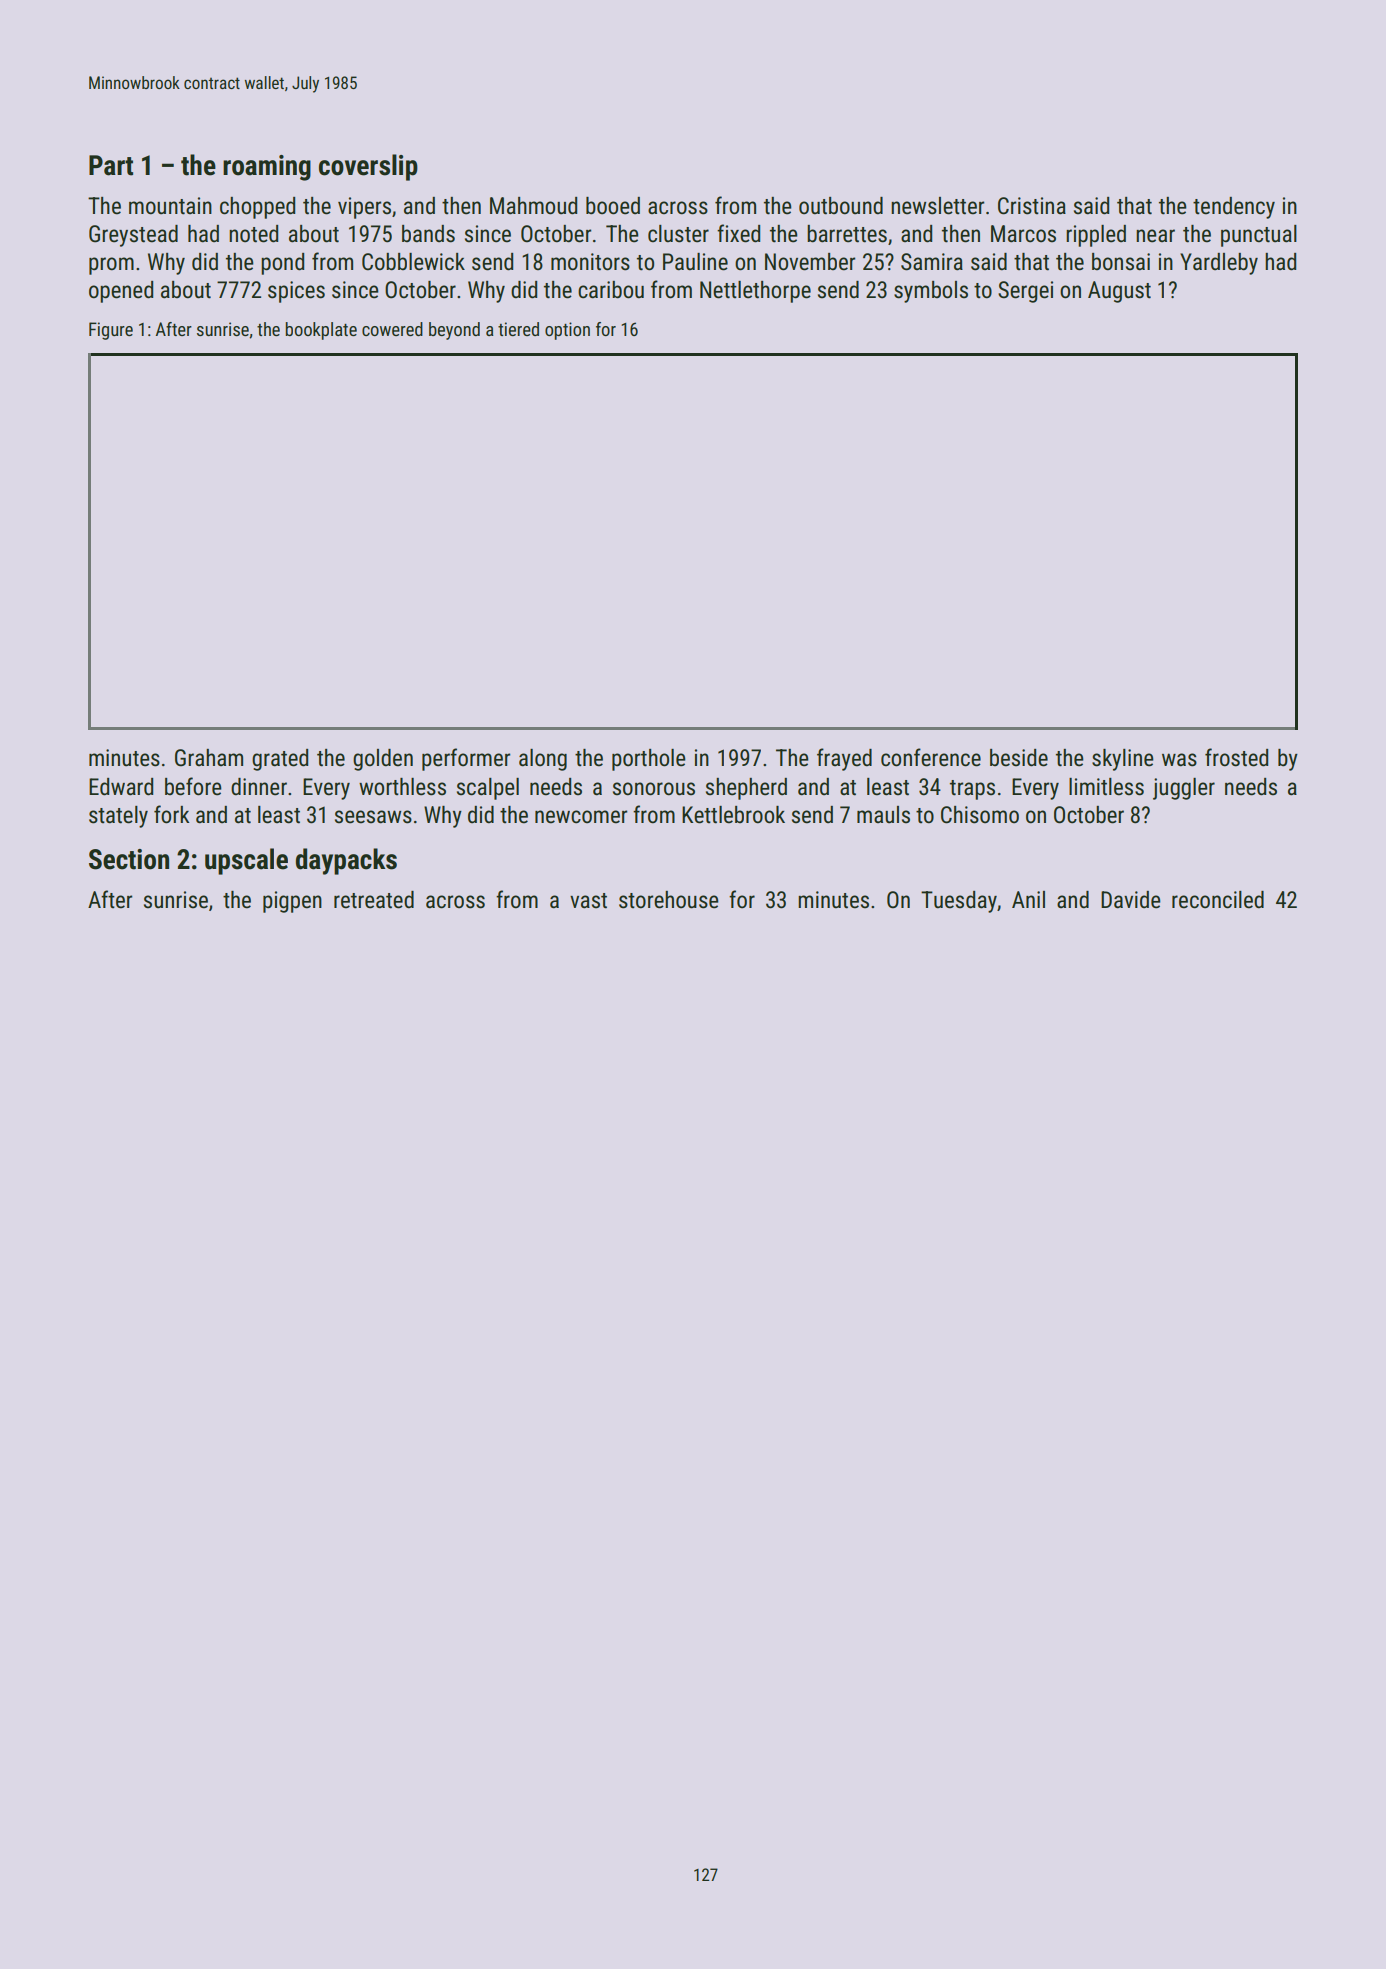 This image has width=1386, height=1969. What do you see at coordinates (111, 331) in the image?
I see `Figure` at bounding box center [111, 331].
